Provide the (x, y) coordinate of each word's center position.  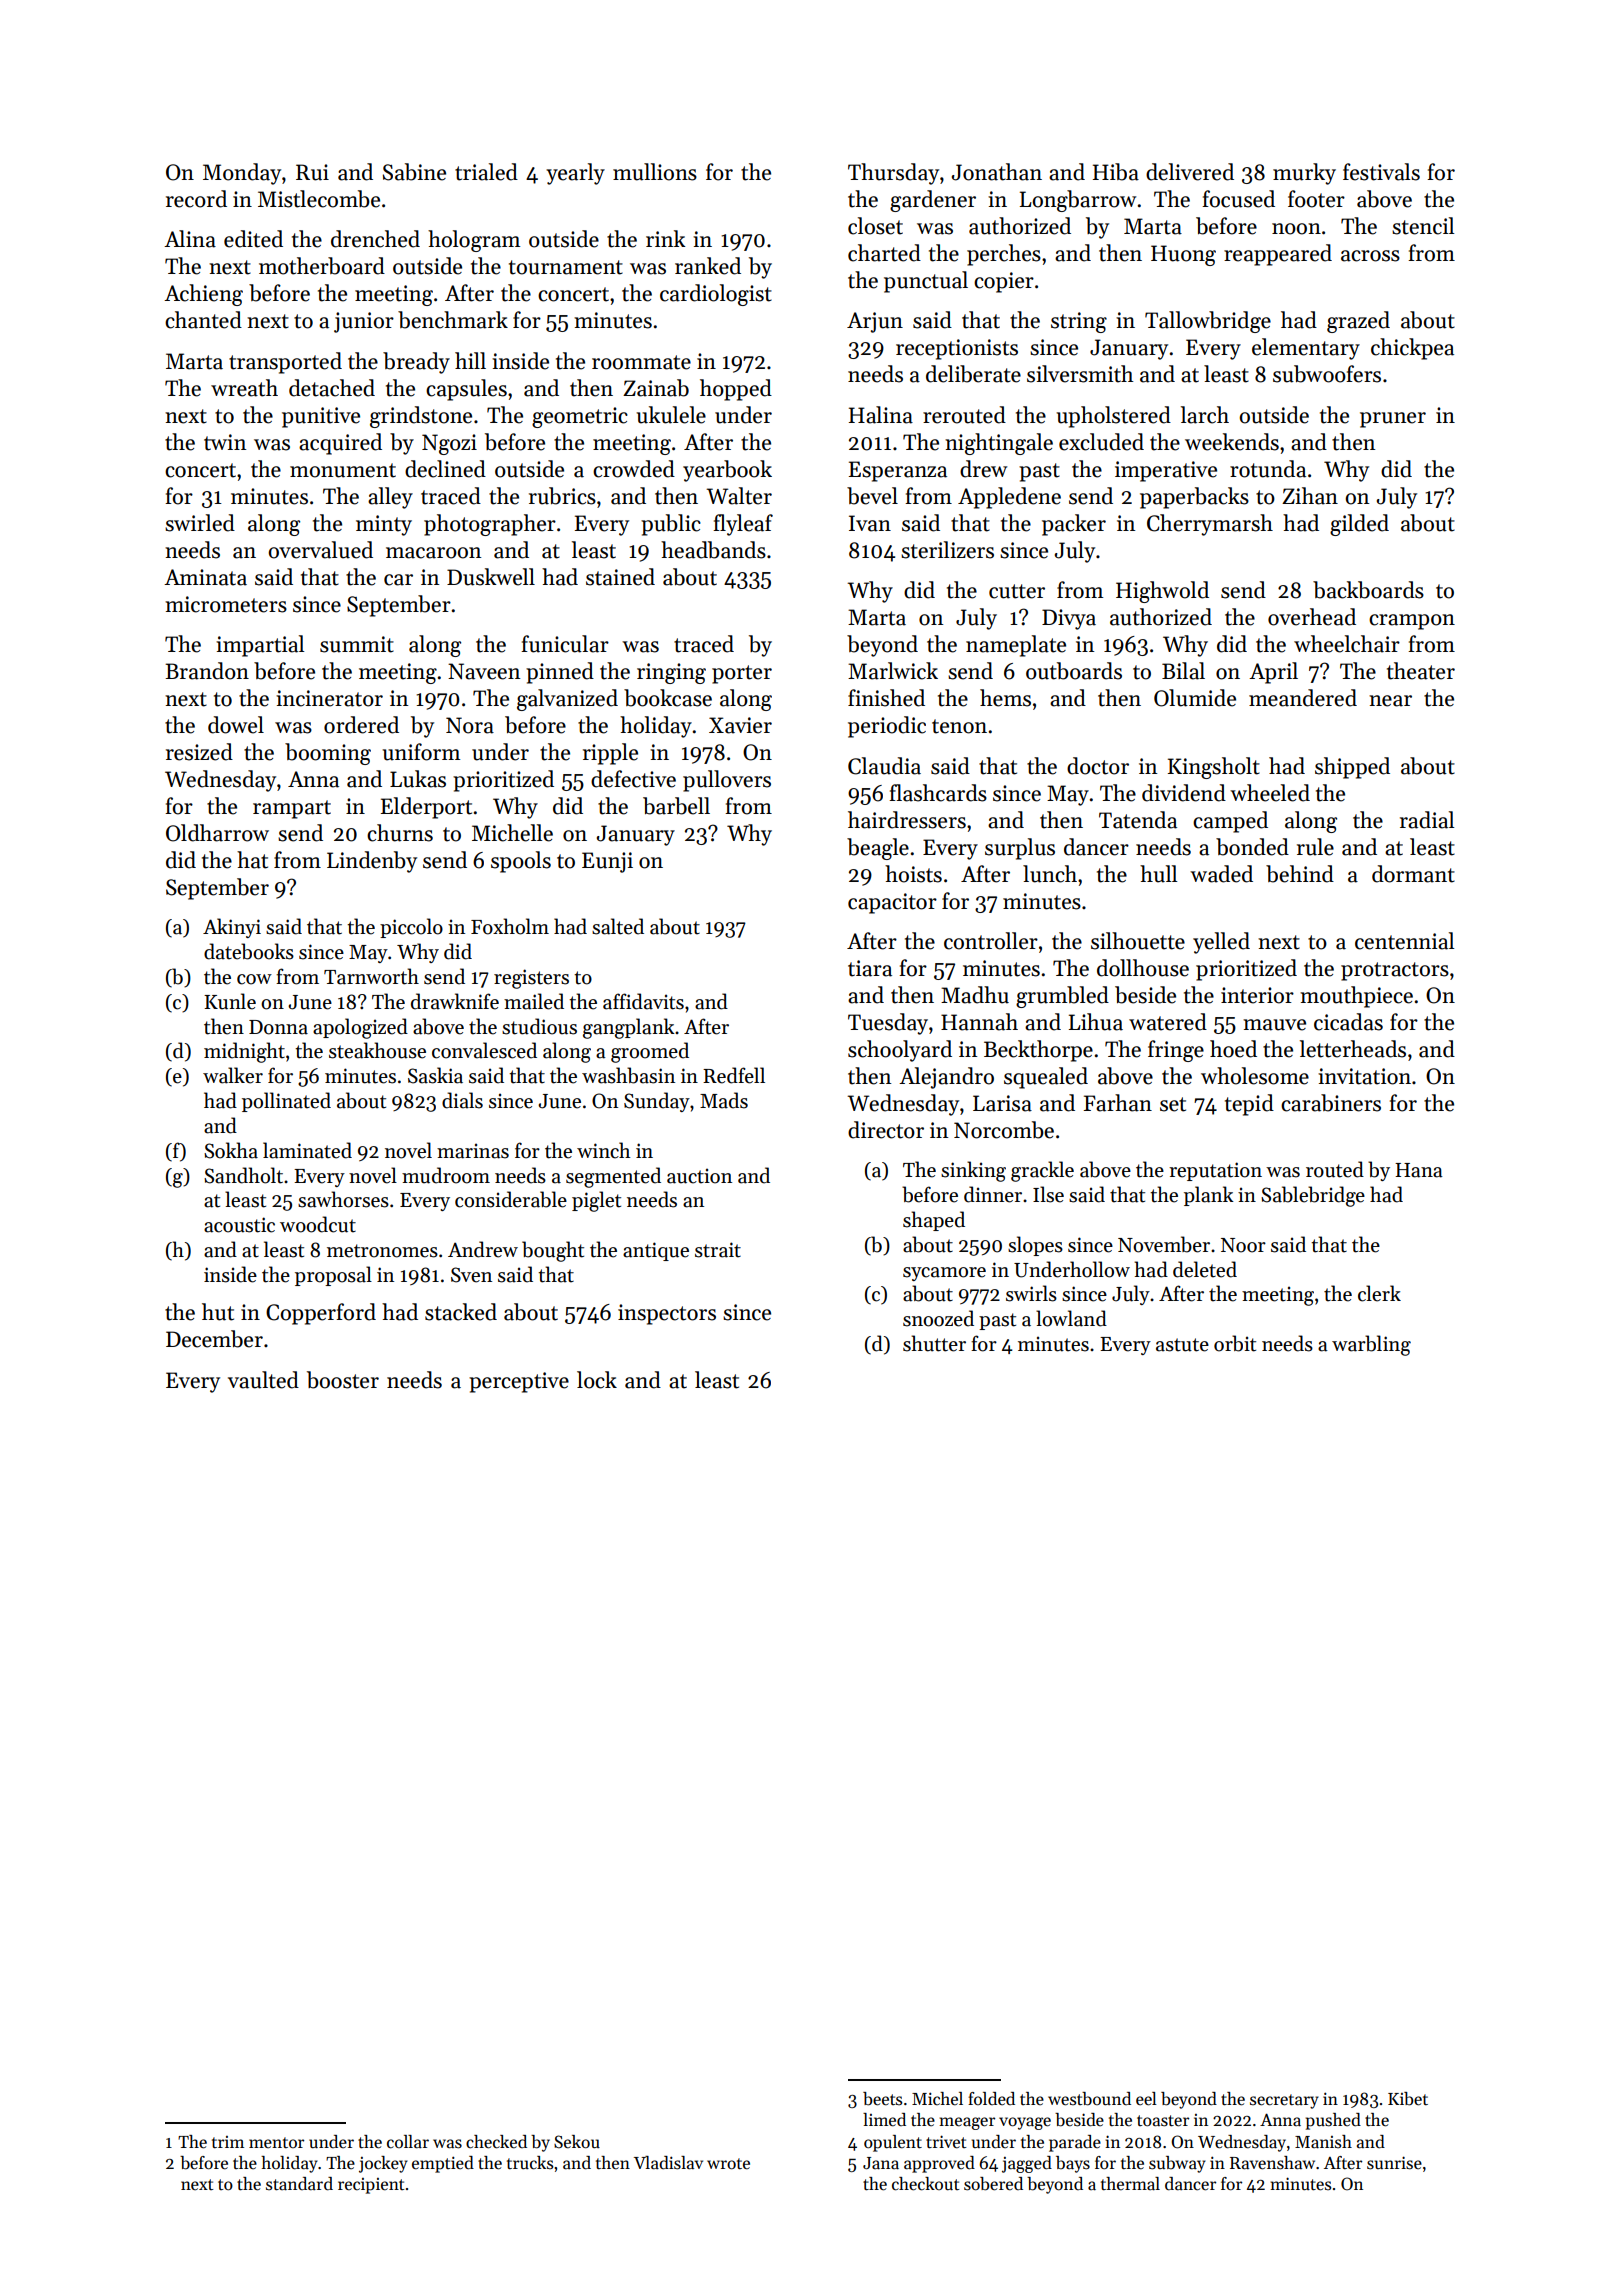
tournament (566, 267)
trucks (530, 2163)
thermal (1130, 2184)
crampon (1412, 622)
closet (875, 226)
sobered (993, 2184)
